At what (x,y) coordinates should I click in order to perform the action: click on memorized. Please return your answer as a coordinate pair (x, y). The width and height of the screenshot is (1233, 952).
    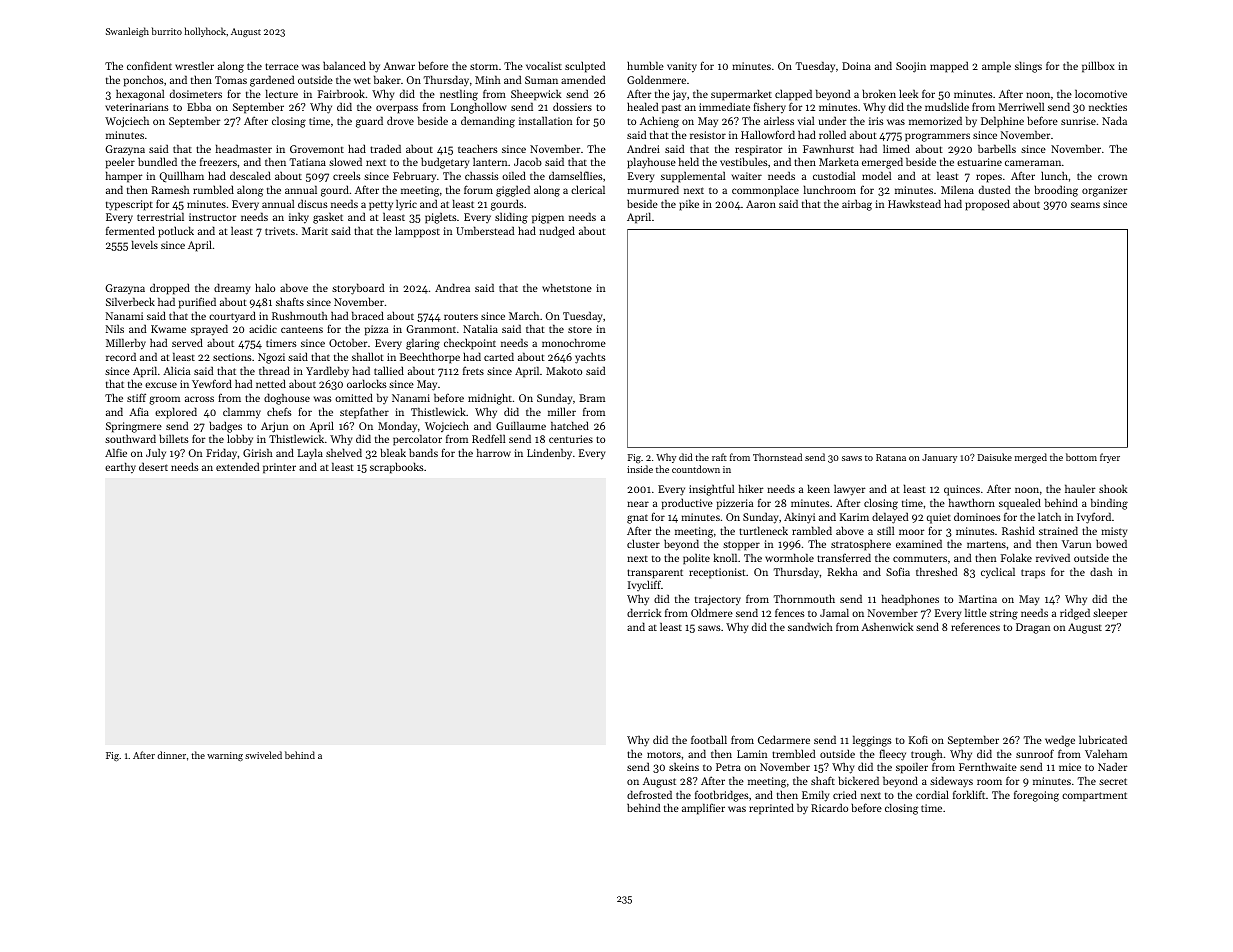
    Looking at the image, I should click on (935, 120).
